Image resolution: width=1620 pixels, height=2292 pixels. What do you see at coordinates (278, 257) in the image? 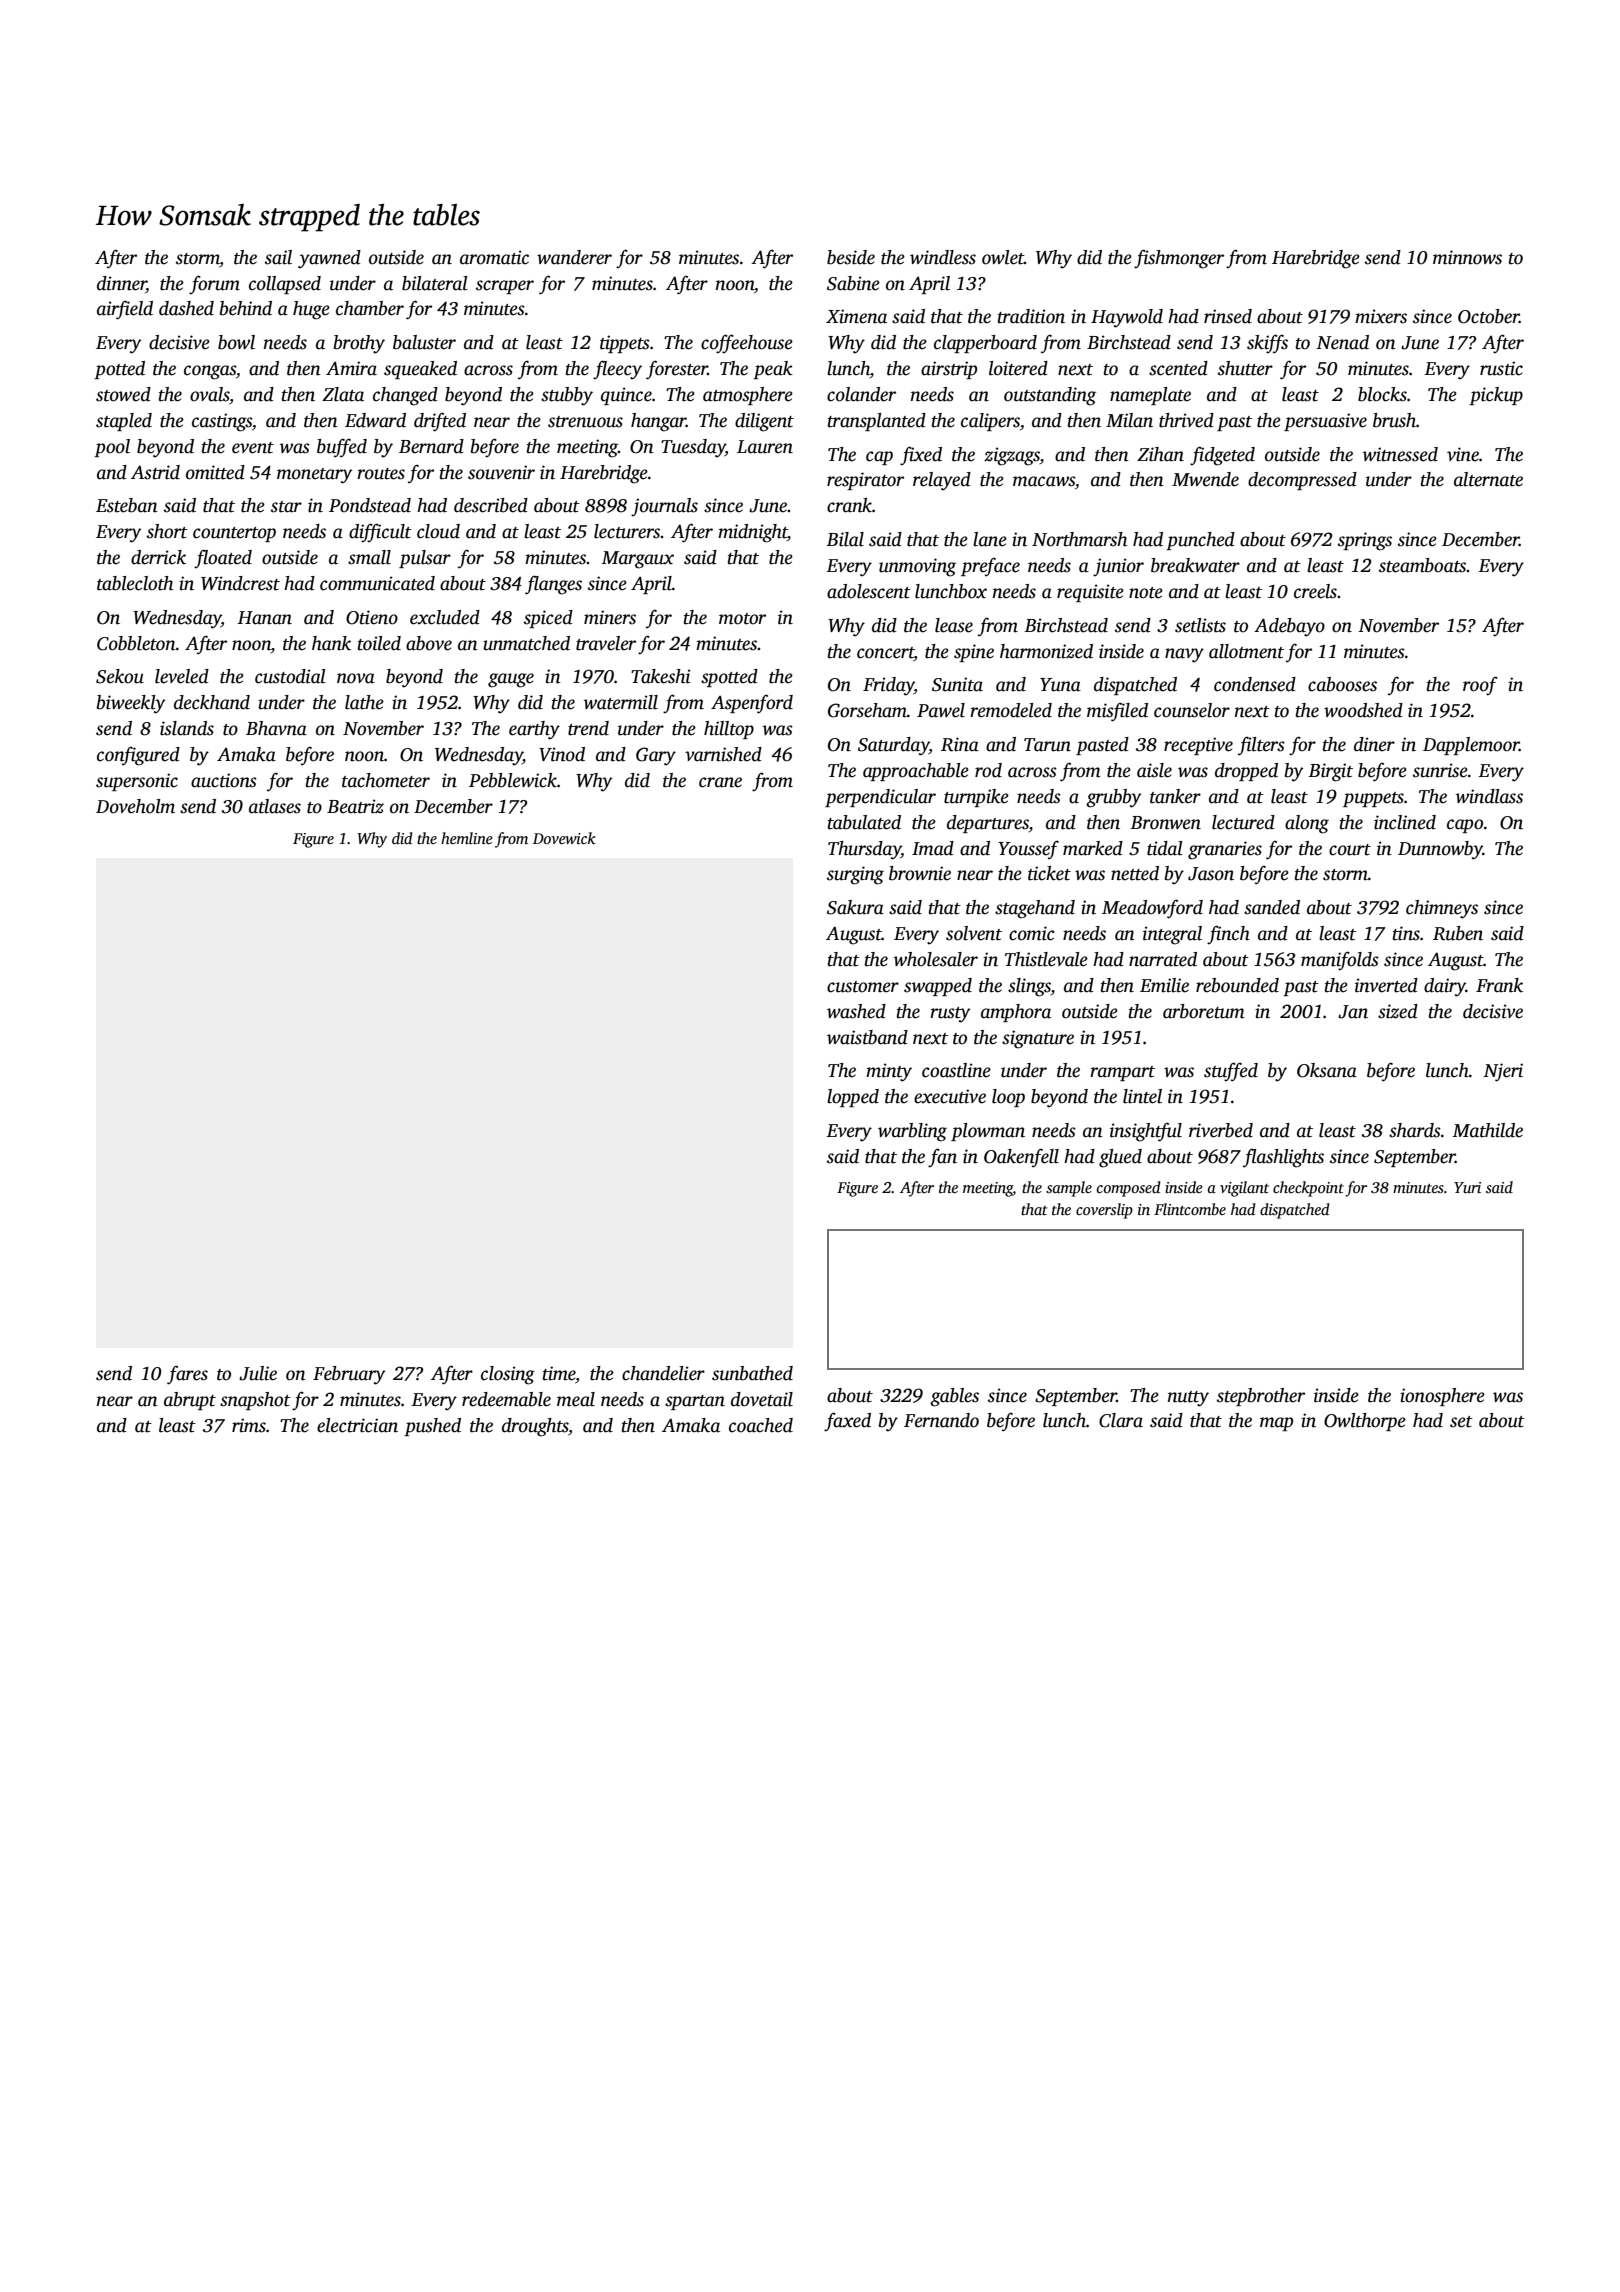
I see `sail` at bounding box center [278, 257].
